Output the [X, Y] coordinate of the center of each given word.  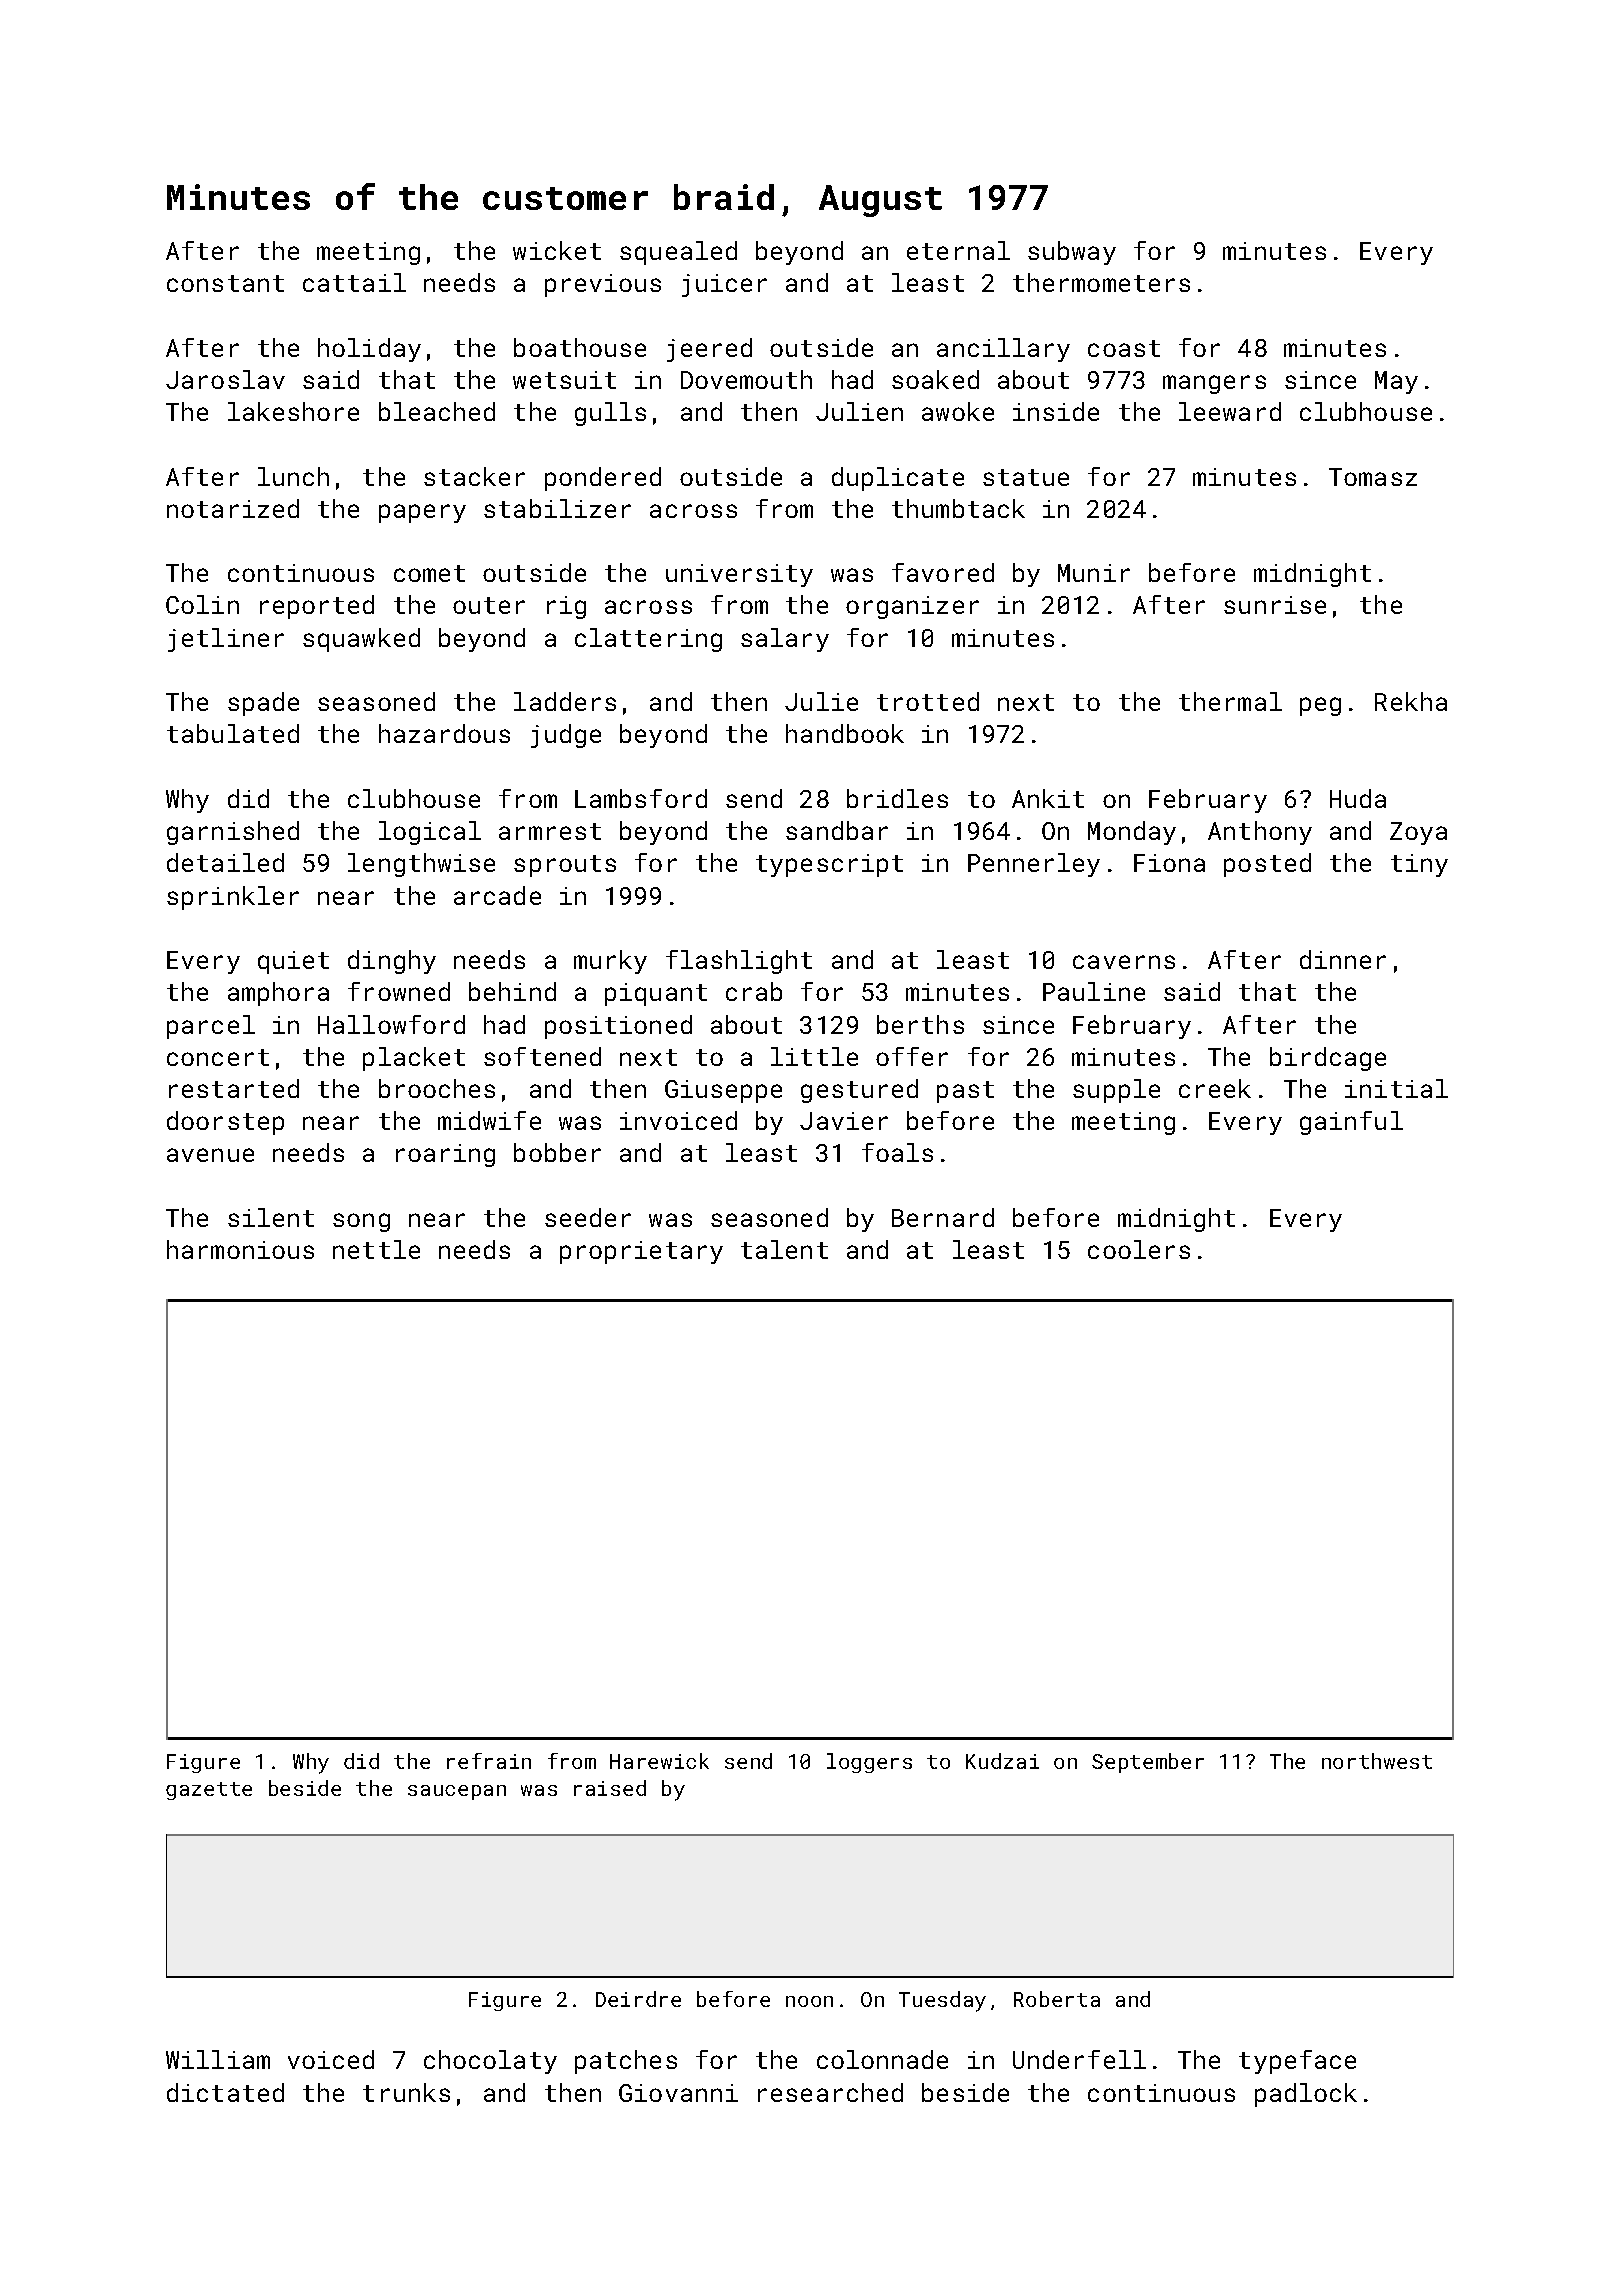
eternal [958, 250]
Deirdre [638, 1999]
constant [225, 283]
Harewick [659, 1761]
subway [1072, 253]
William [218, 2059]
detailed [225, 862]
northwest [1377, 1761]
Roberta [1057, 1999]
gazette [209, 1791]
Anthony [1260, 833]
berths [920, 1024]
